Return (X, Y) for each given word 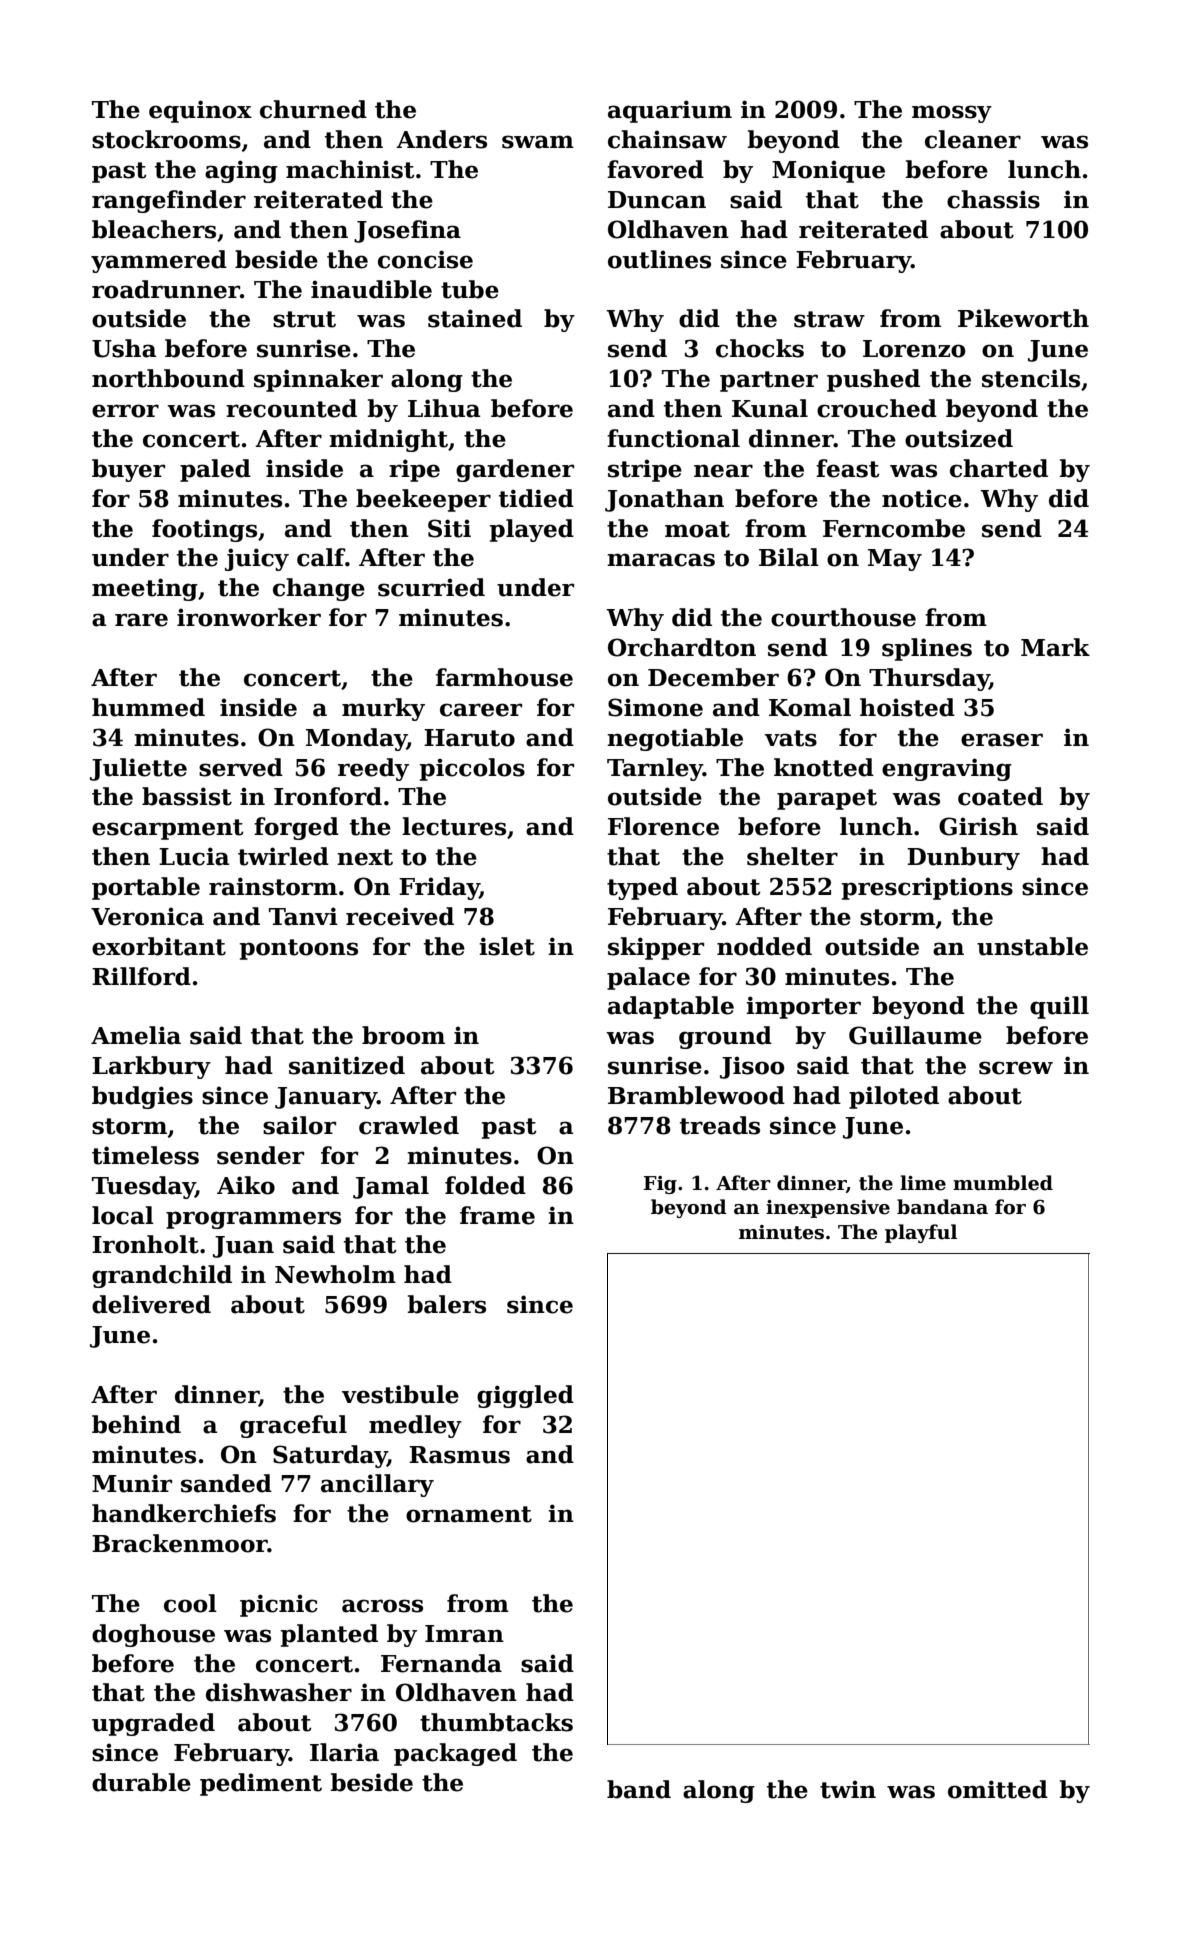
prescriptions (927, 888)
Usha (124, 348)
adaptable (671, 1007)
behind (136, 1424)
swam (538, 142)
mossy (952, 114)
